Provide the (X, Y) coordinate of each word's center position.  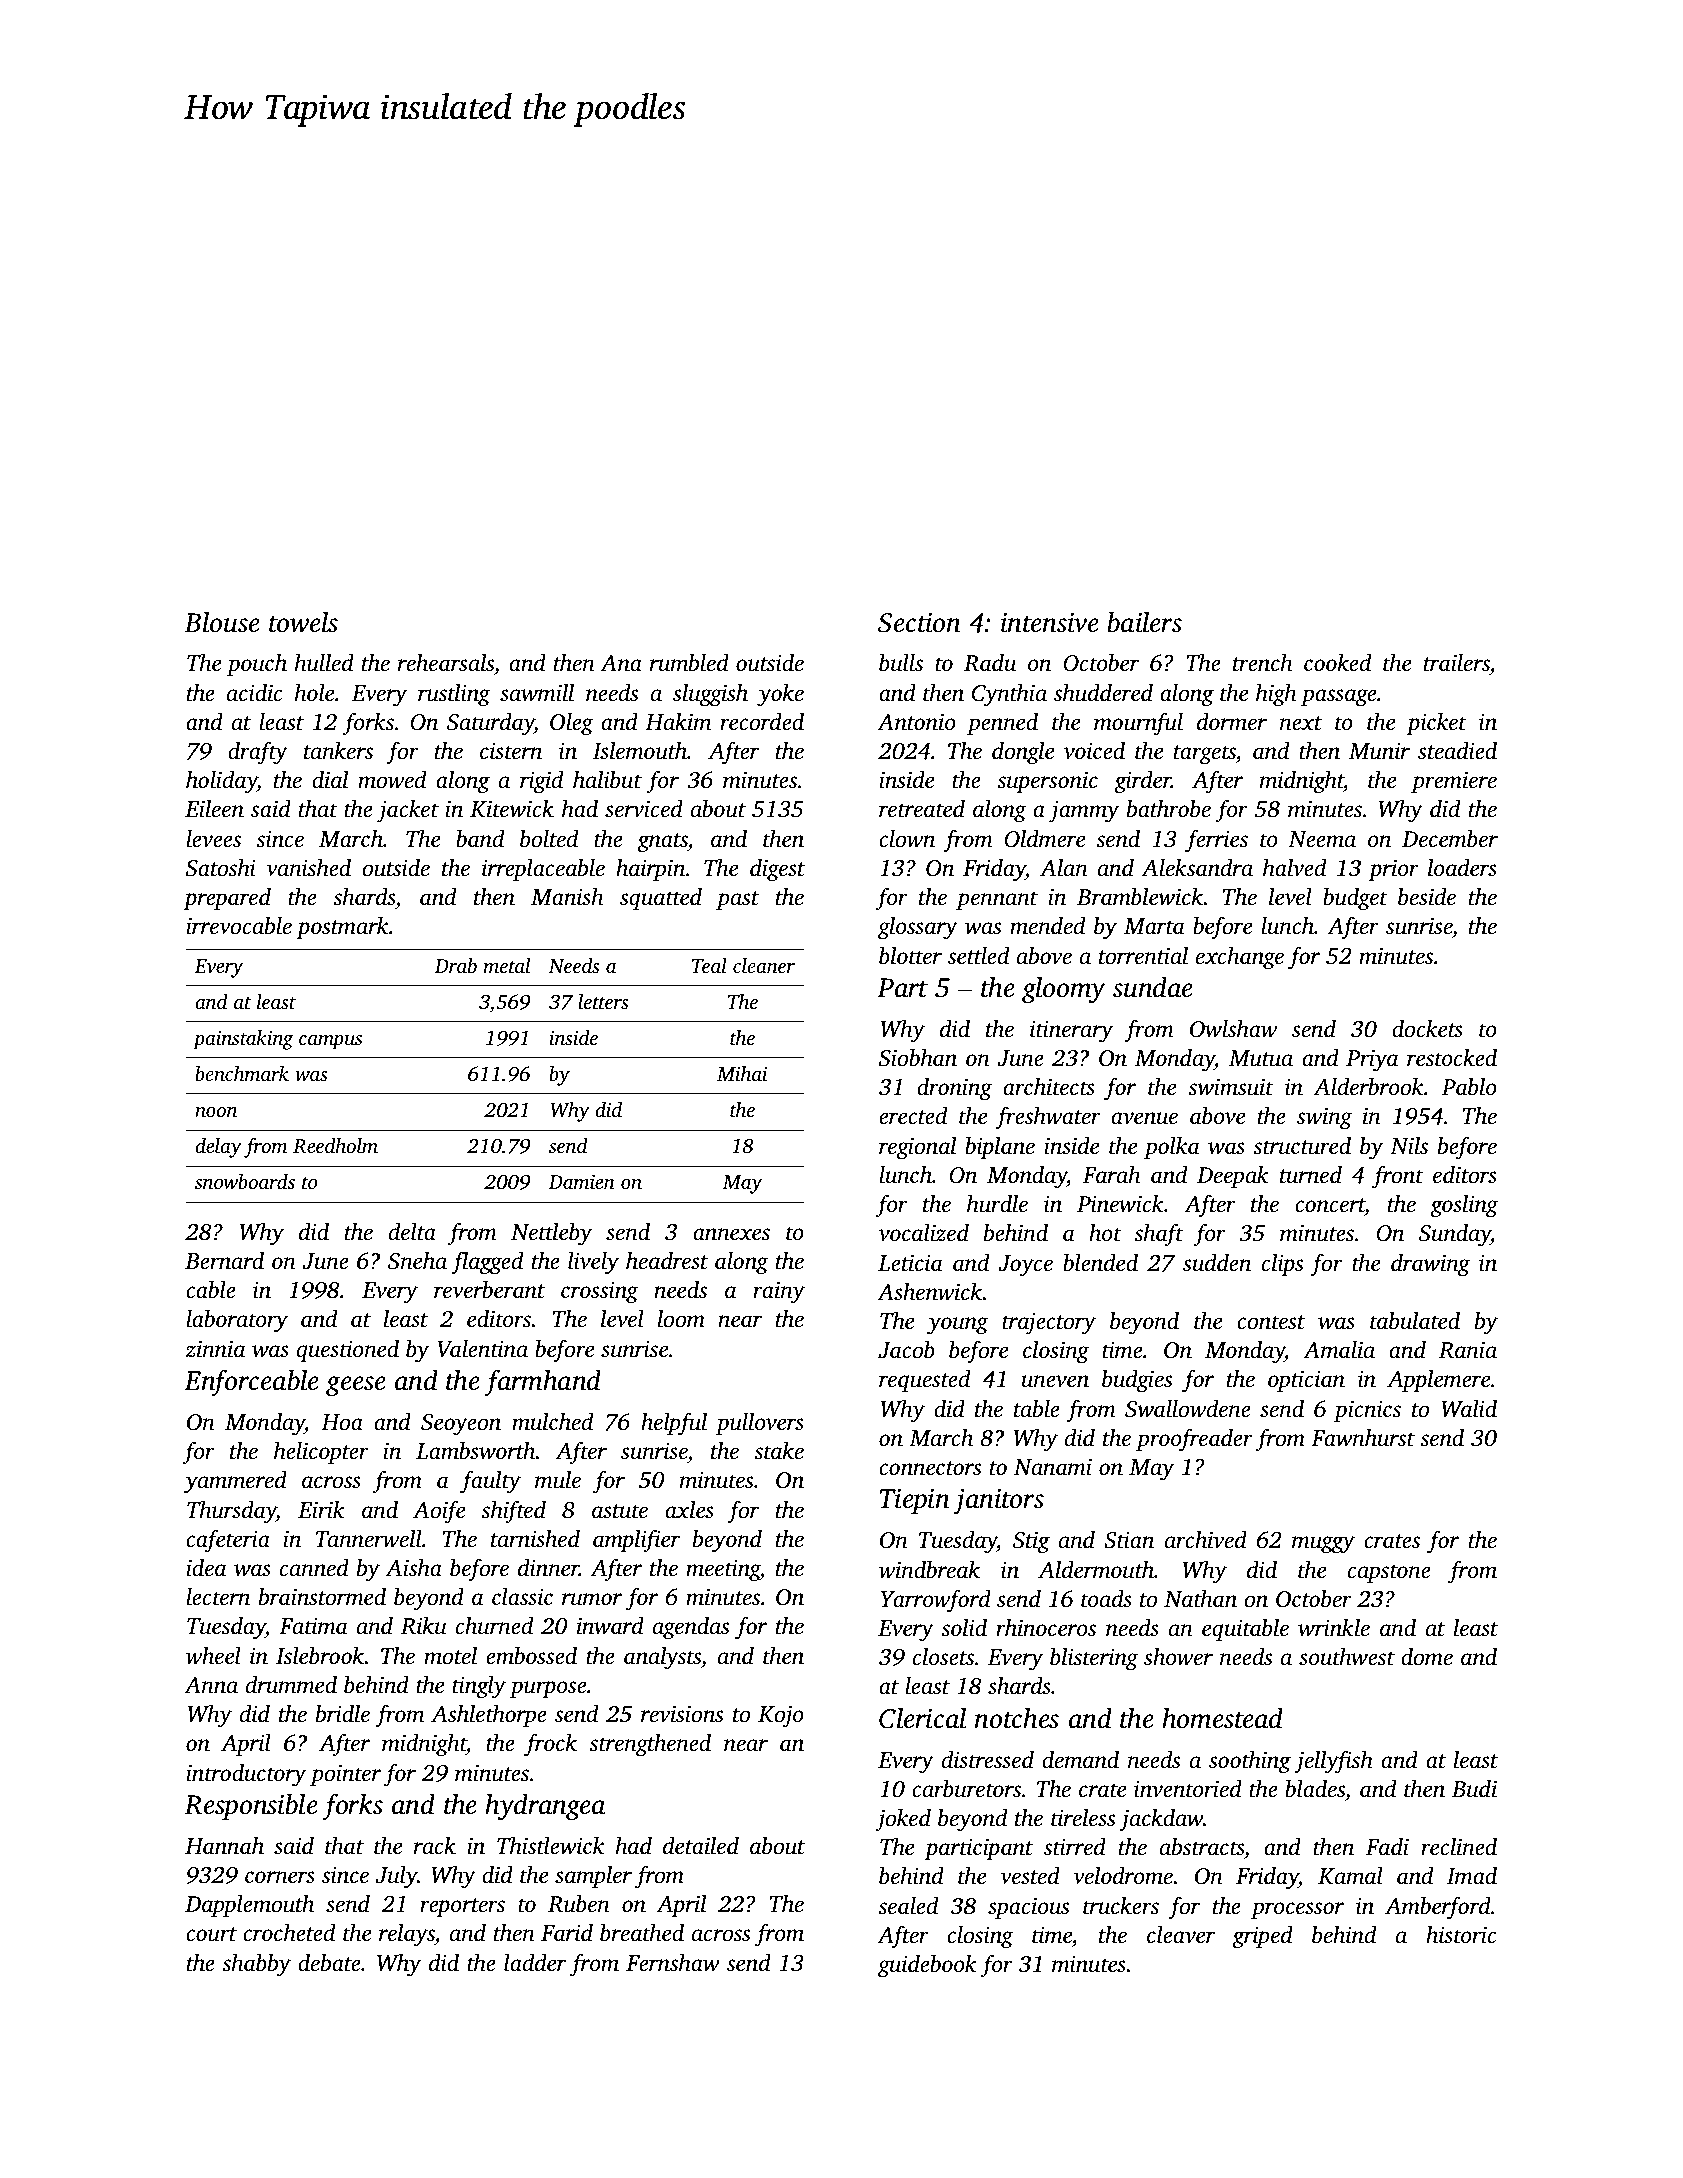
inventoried (1188, 1789)
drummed (291, 1685)
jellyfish (1333, 1762)
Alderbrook (1368, 1086)
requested (924, 1381)
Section (919, 623)
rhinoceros (1046, 1628)
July (396, 1877)
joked (903, 1820)
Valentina (482, 1349)
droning (954, 1089)
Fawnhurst (1363, 1438)
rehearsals (446, 663)
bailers (1144, 622)
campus (330, 1042)
